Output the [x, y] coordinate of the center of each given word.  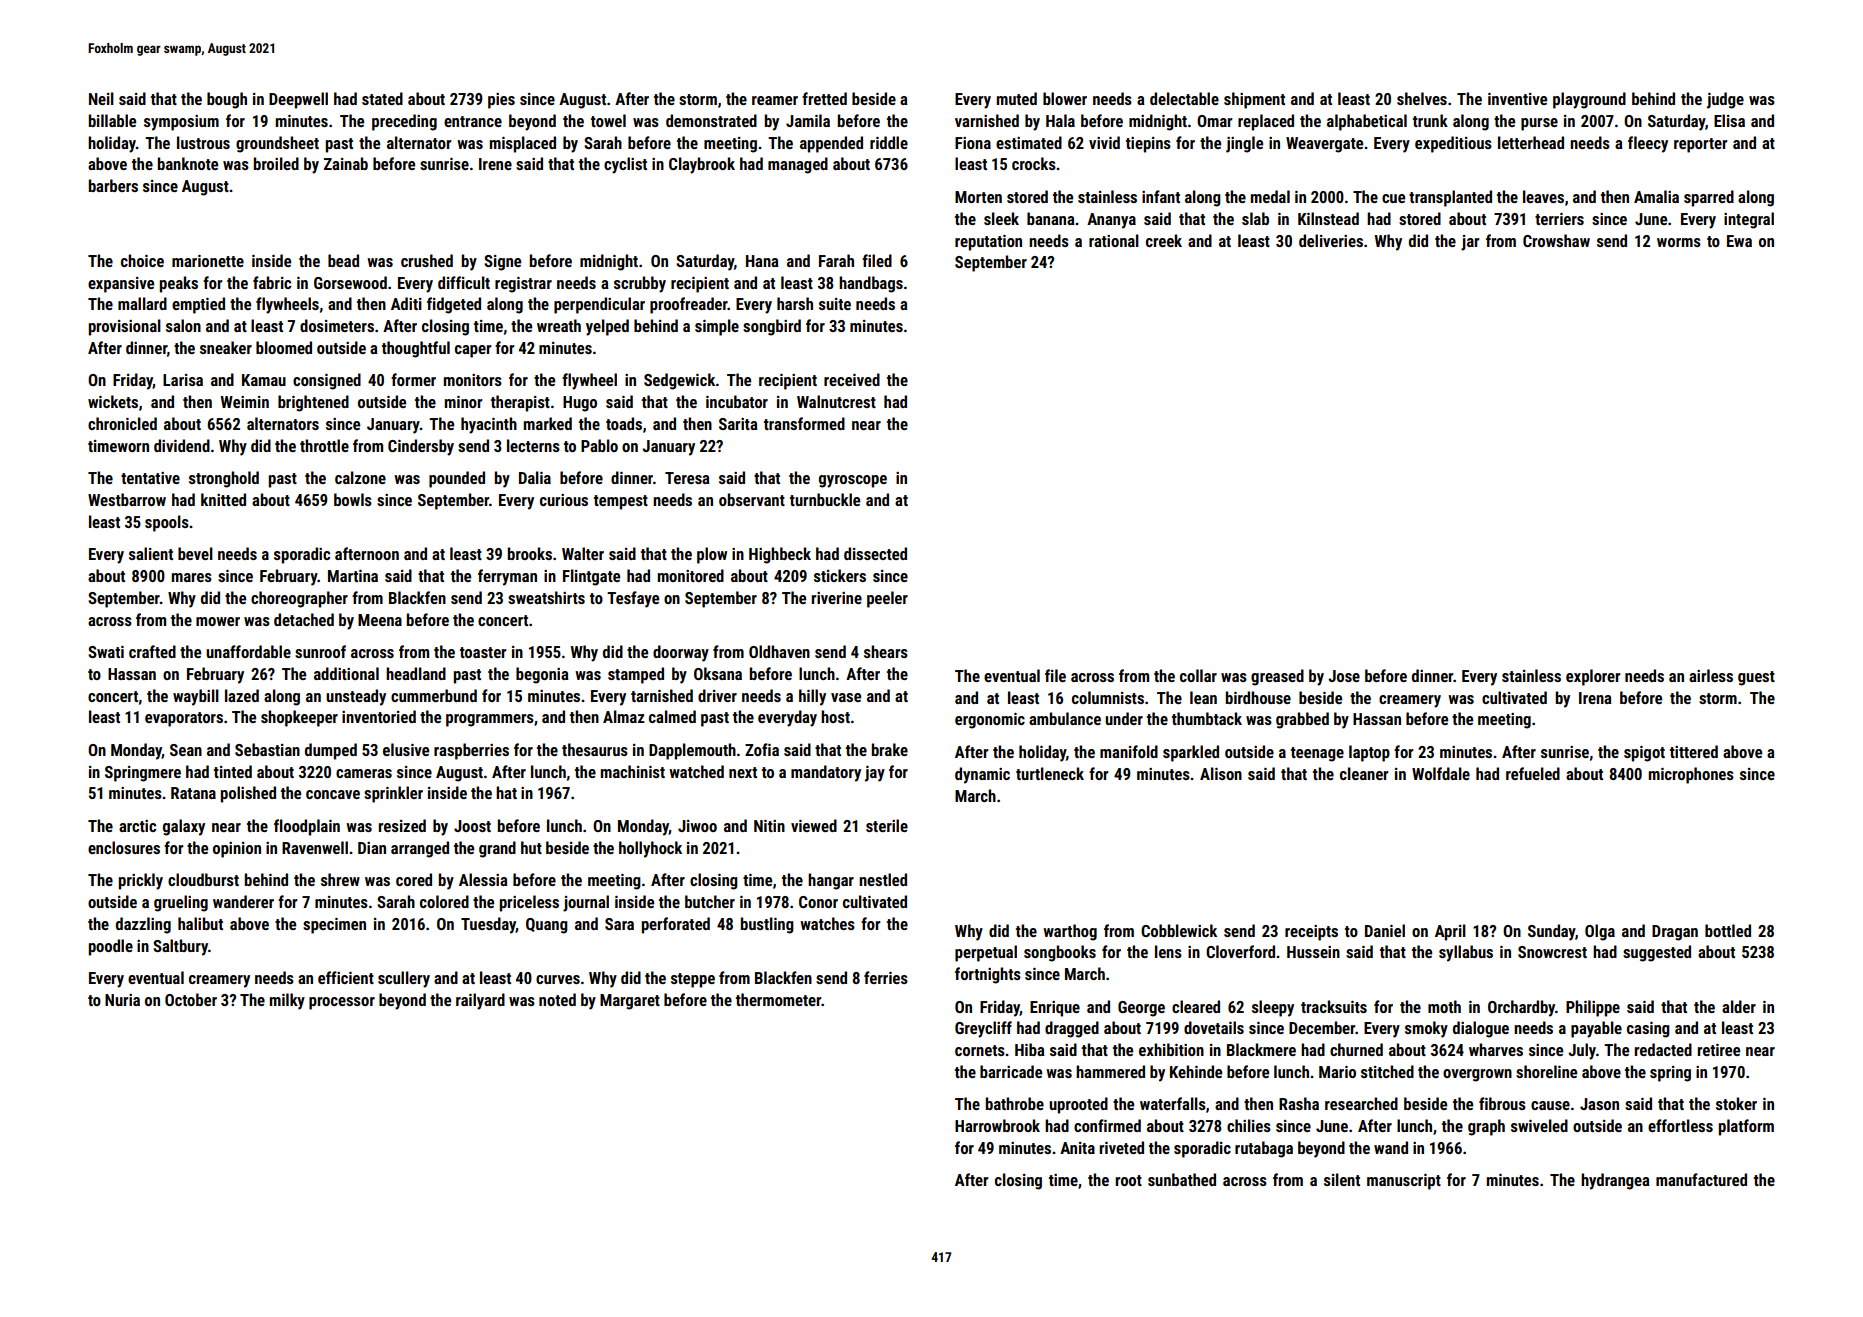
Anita [1077, 1148]
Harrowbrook [997, 1125]
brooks [530, 553]
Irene [495, 164]
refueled [1533, 773]
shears [886, 651]
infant [1161, 196]
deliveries [1331, 240]
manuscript [1404, 1182]
